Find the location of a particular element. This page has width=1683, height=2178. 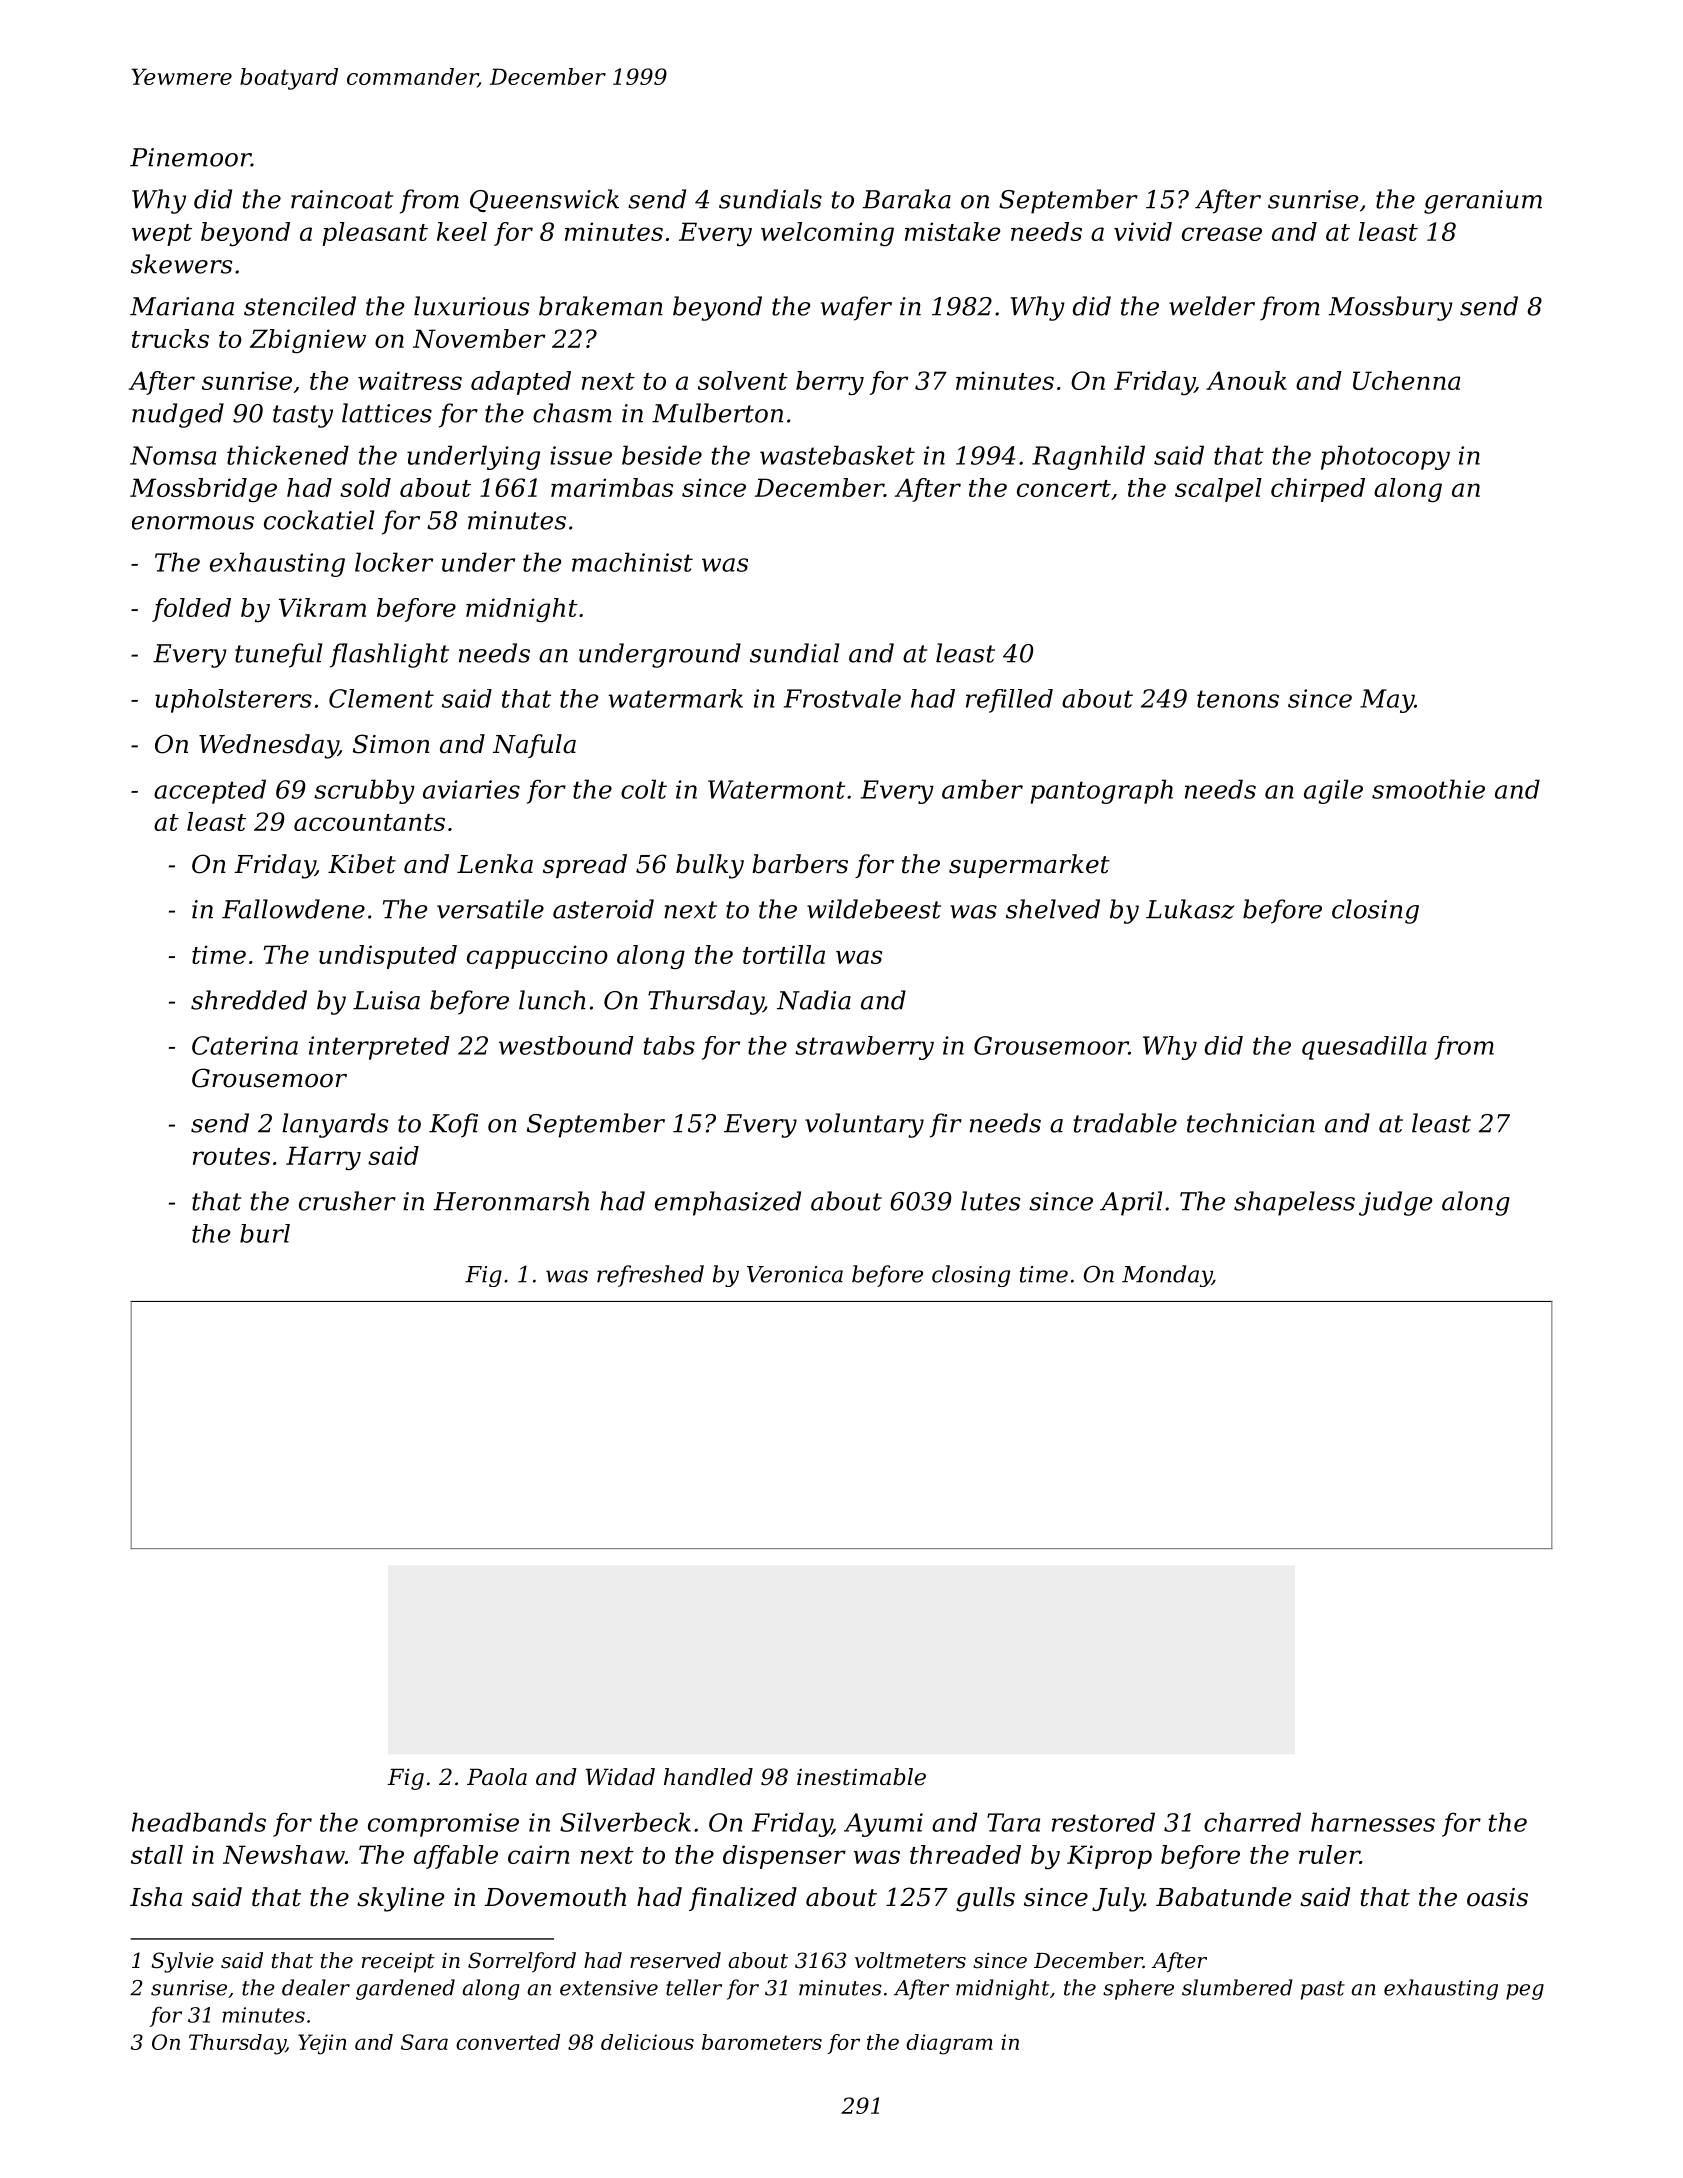

judge is located at coordinates (1395, 1203).
